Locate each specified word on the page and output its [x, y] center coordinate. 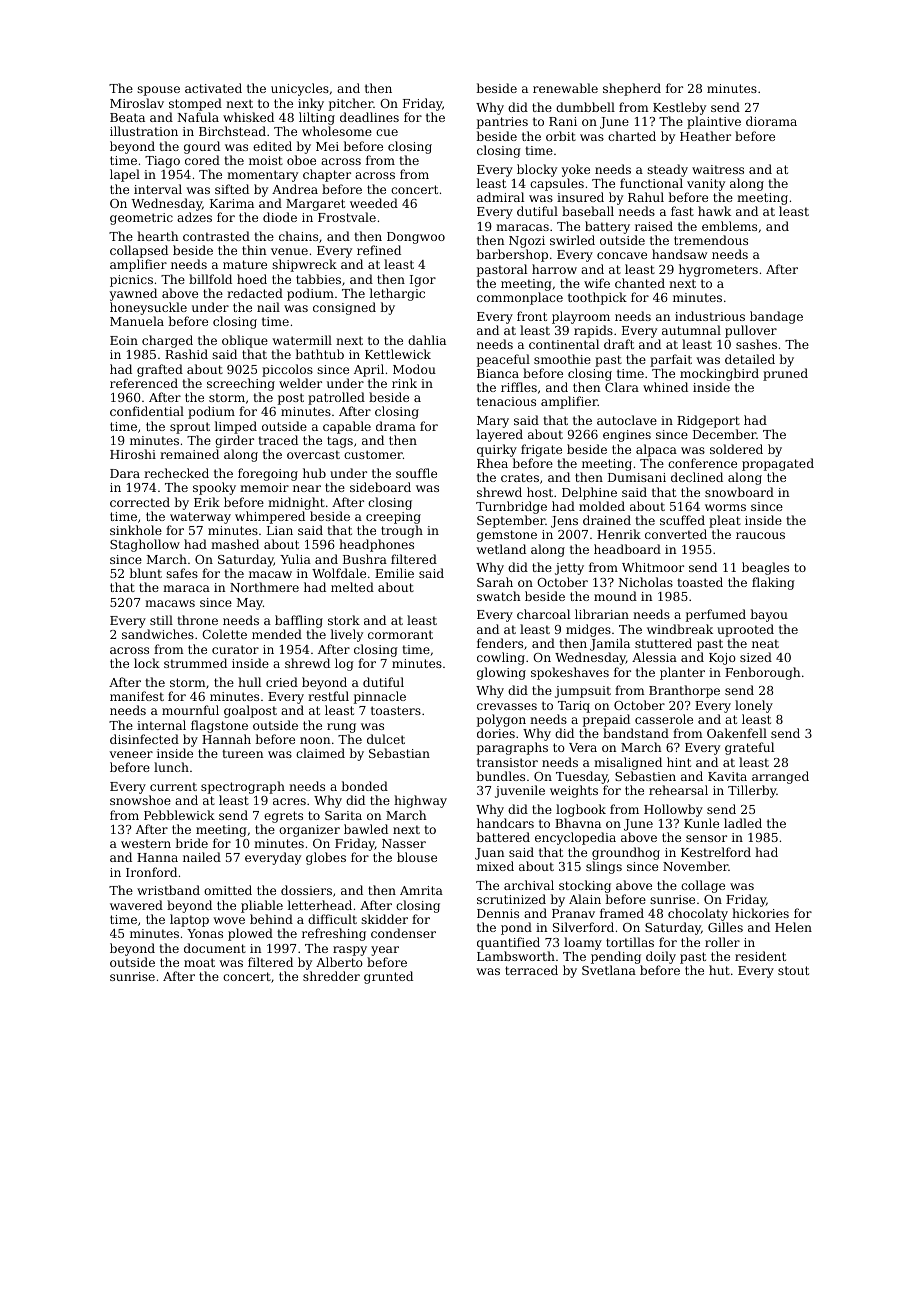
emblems [729, 226]
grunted [388, 977]
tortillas [630, 942]
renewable [565, 88]
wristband [168, 890]
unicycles [300, 89]
